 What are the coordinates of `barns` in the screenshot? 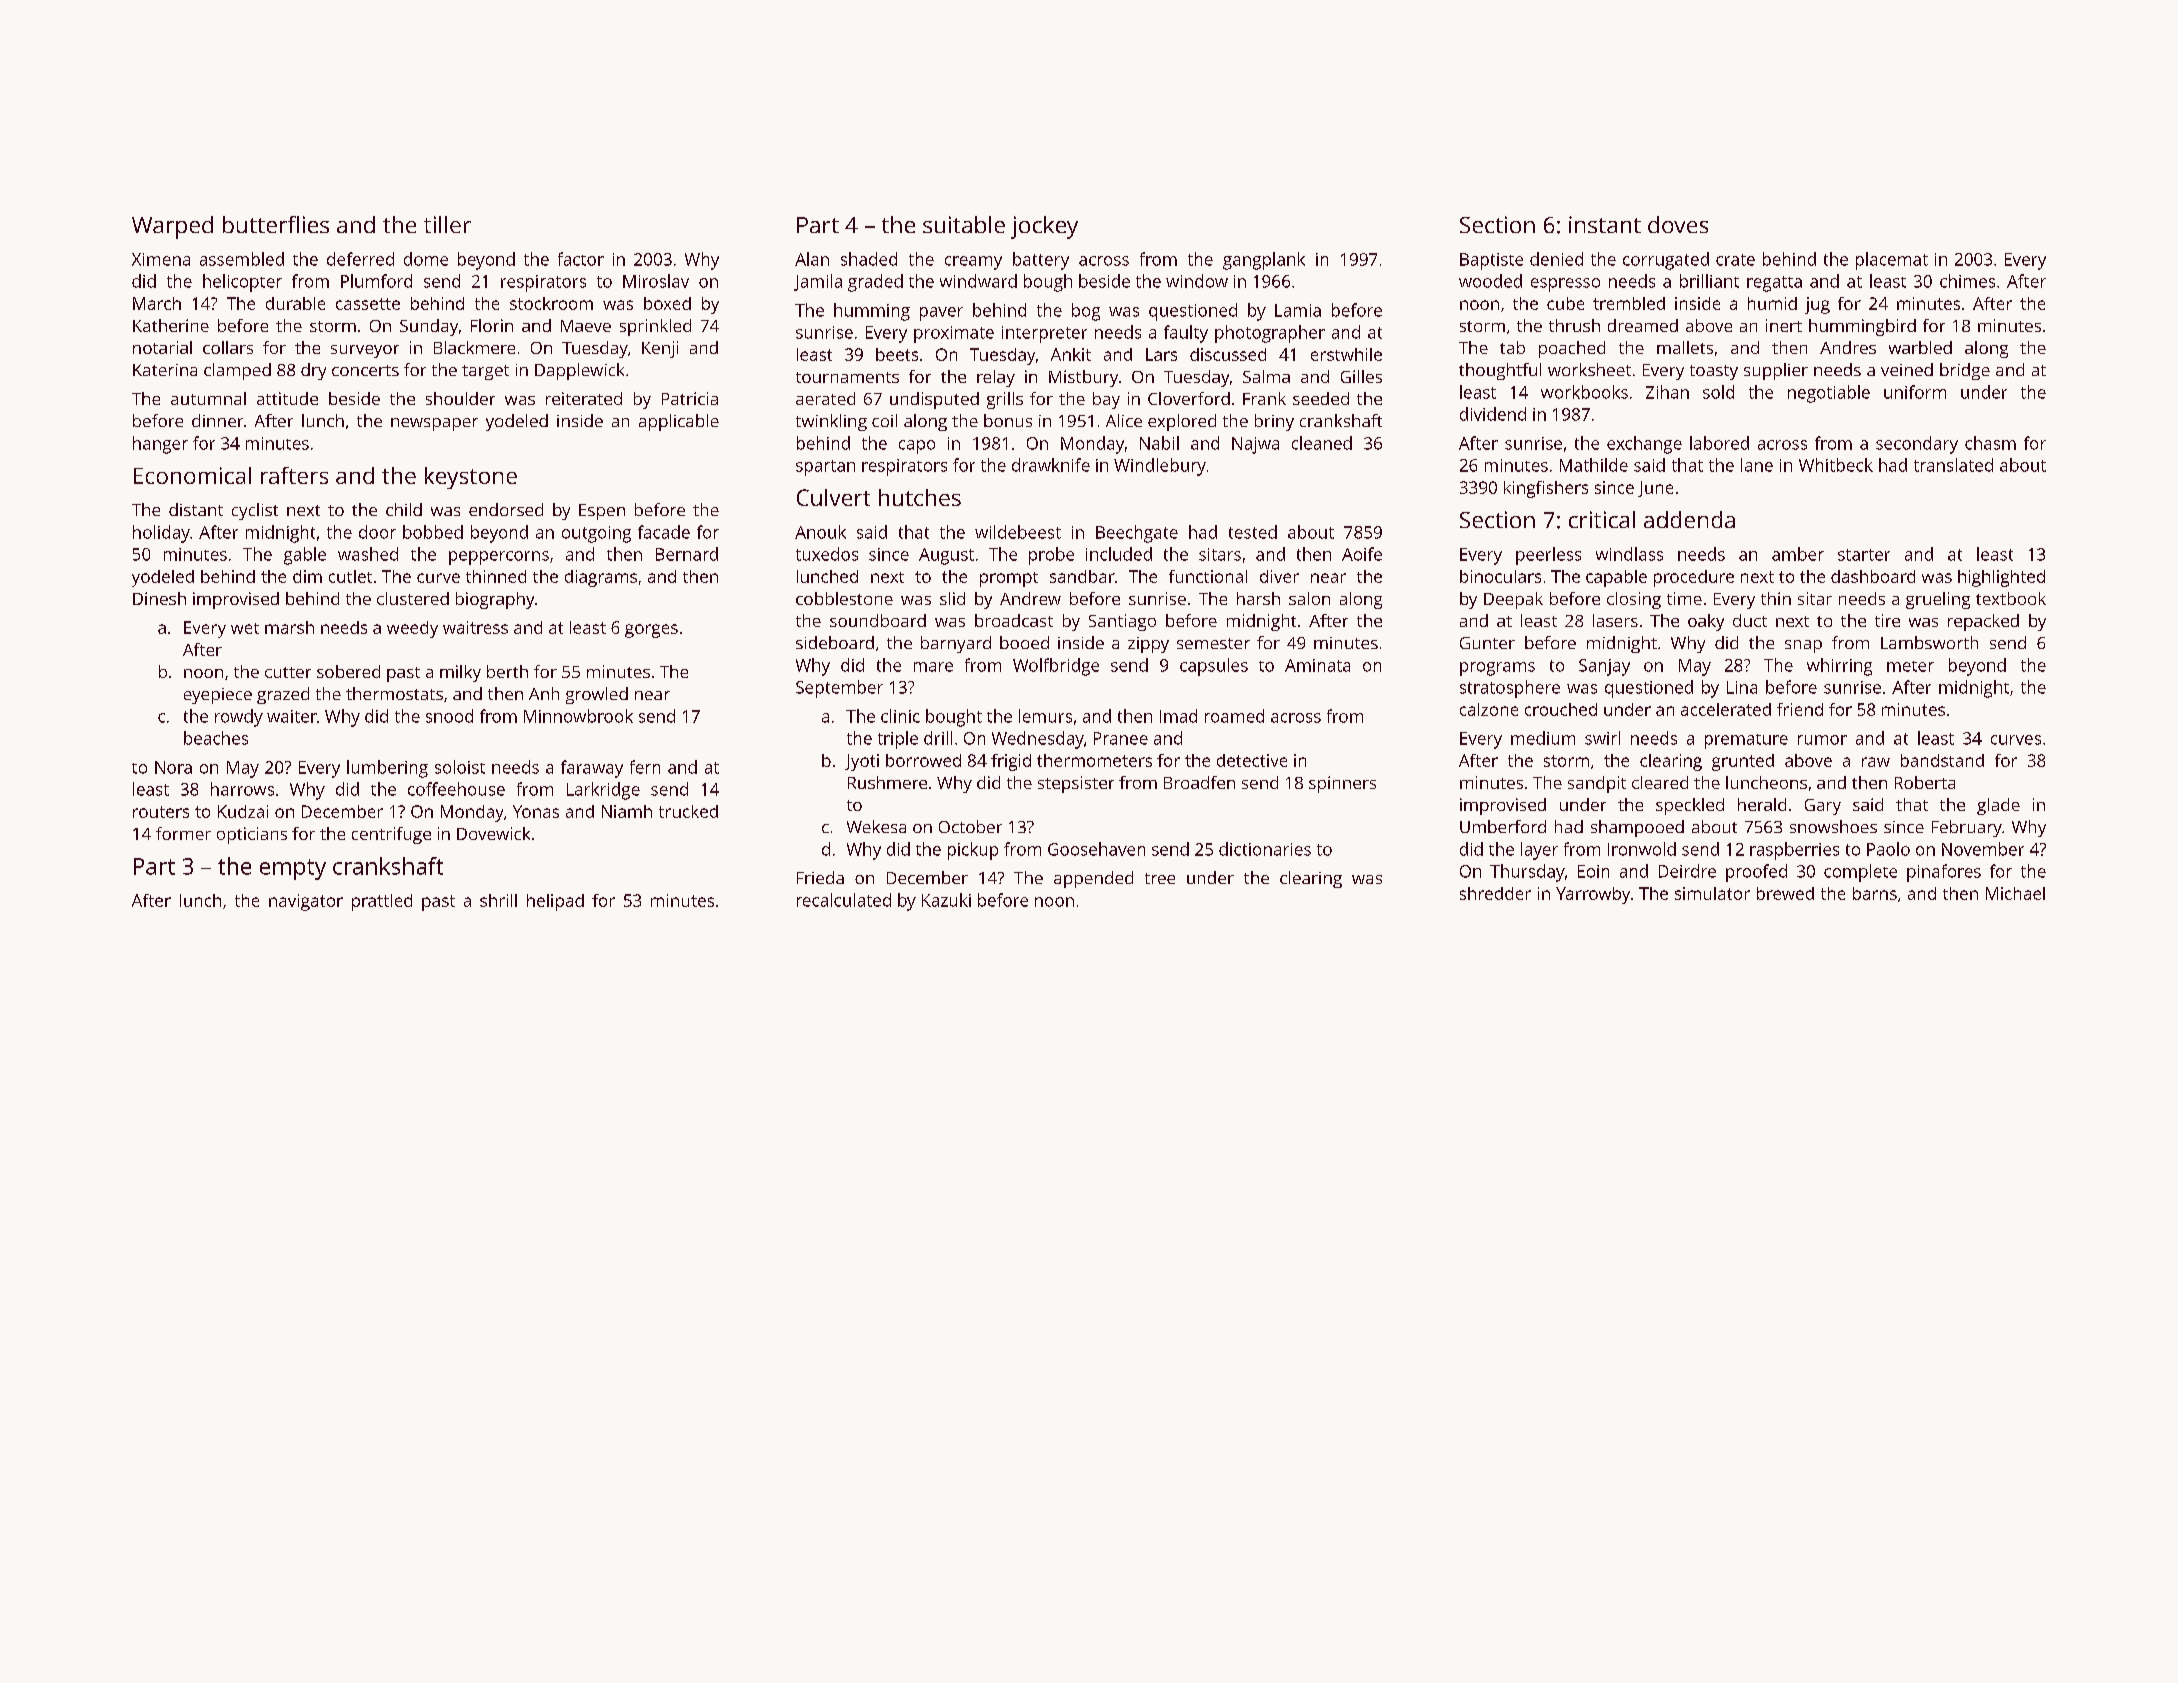 It's located at (1875, 893).
